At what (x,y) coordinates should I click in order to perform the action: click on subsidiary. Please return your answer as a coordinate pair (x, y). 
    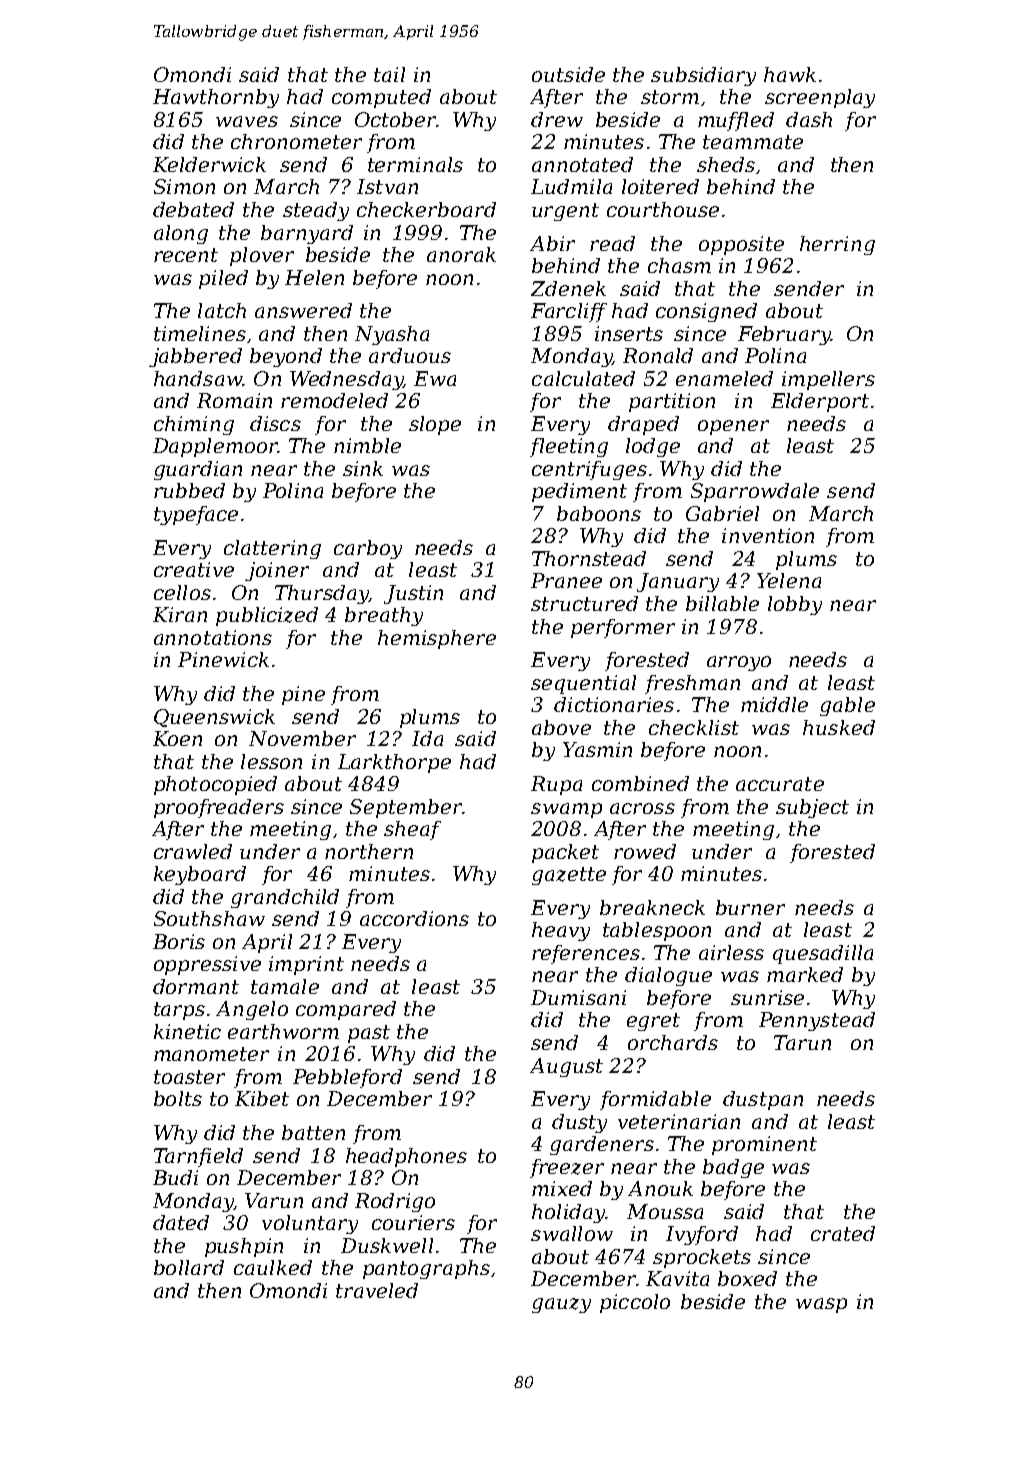
    Looking at the image, I should click on (703, 76).
